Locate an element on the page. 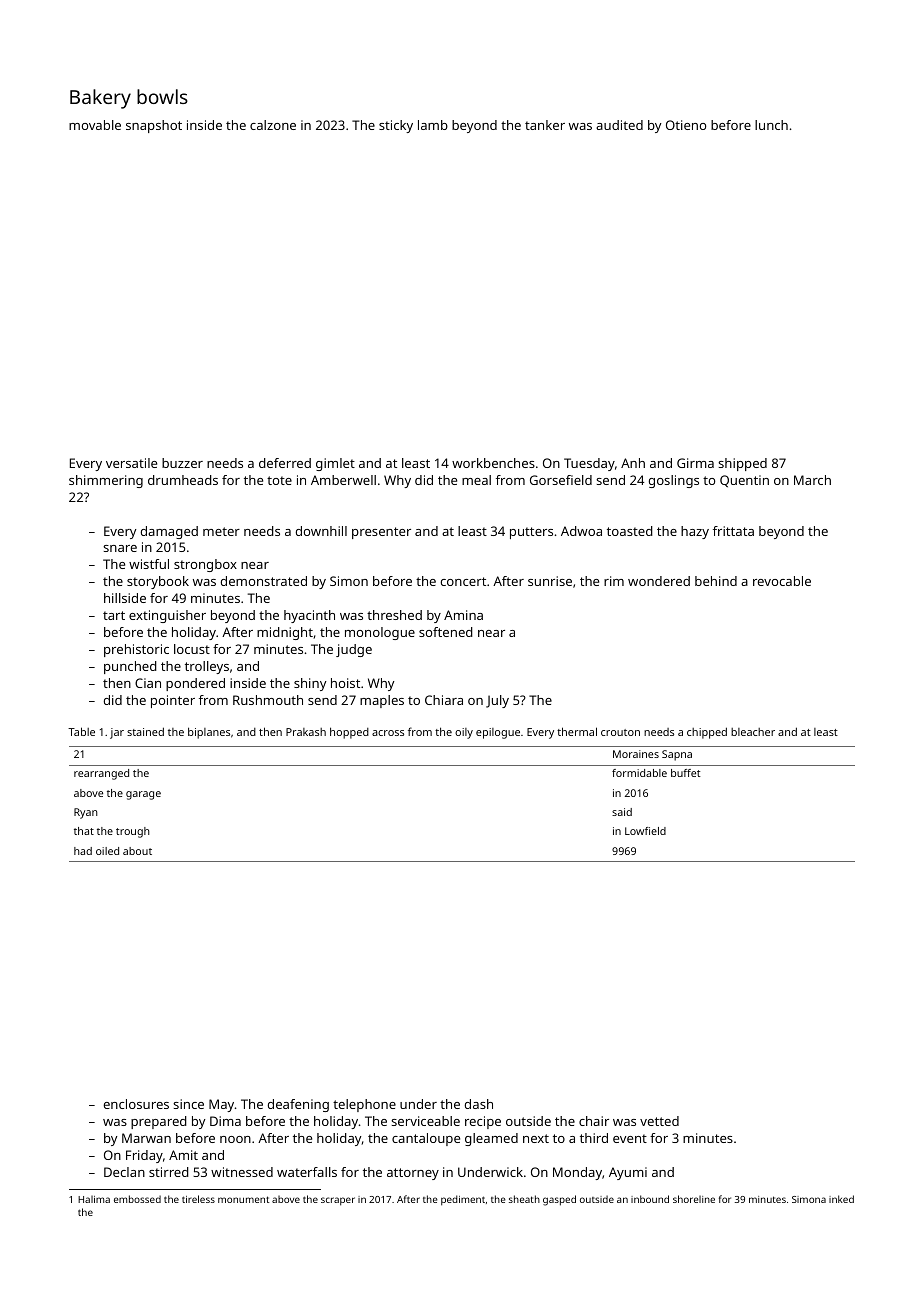 The image size is (924, 1308). Otieno is located at coordinates (686, 125).
